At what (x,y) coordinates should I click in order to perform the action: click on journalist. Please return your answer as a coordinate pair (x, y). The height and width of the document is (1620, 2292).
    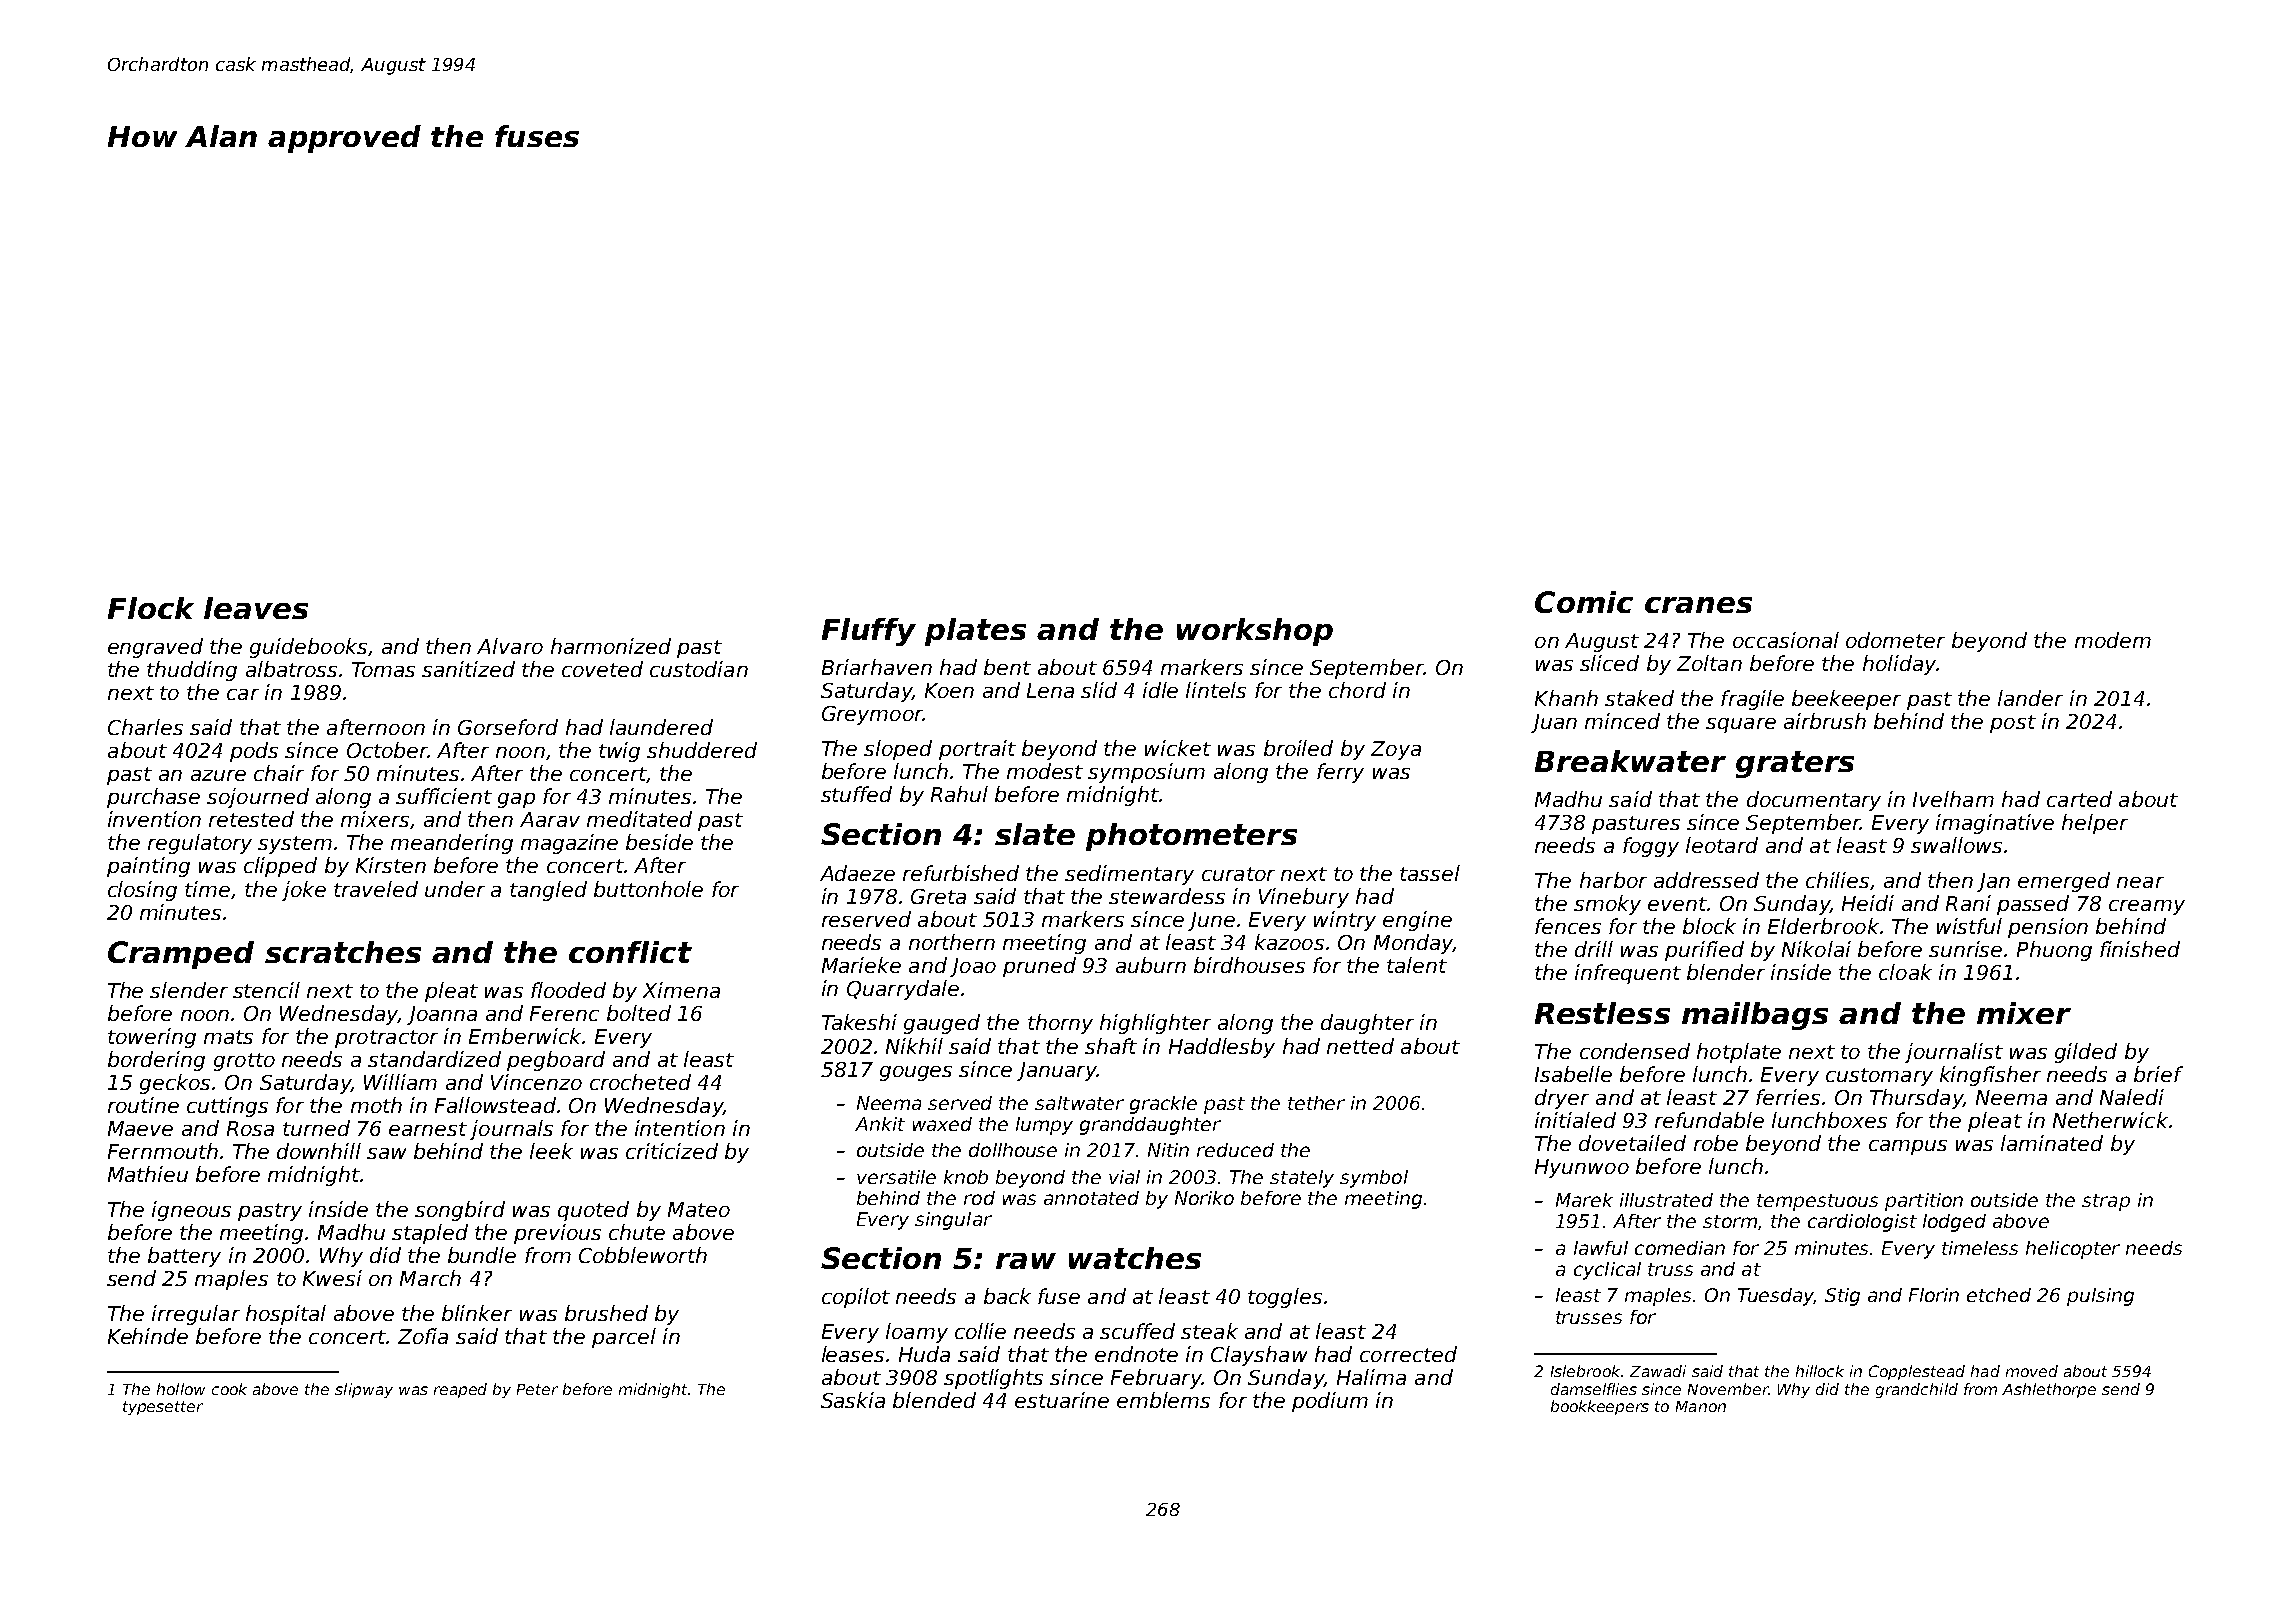
    Looking at the image, I should click on (1954, 1053).
